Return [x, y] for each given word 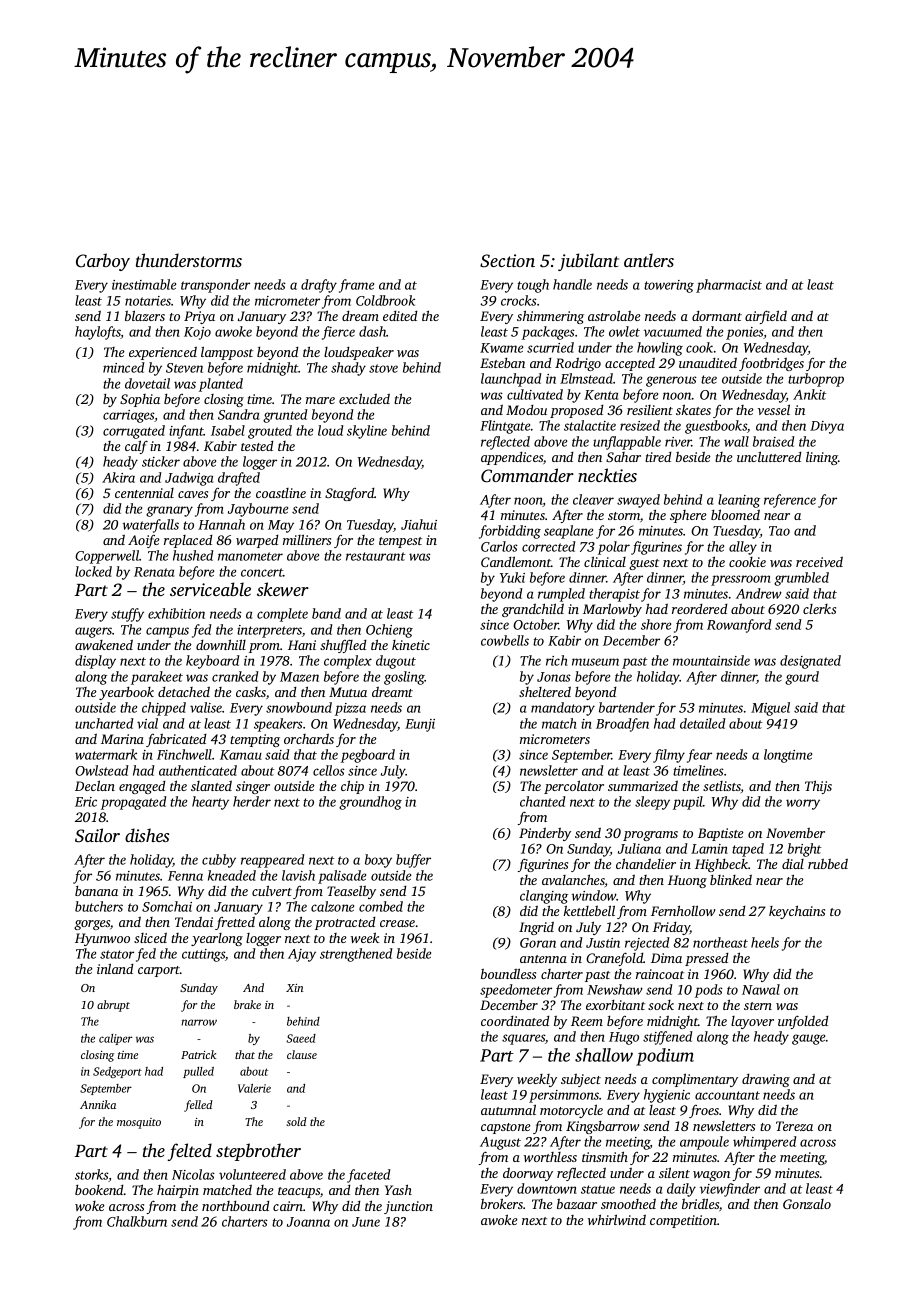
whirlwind [617, 1219]
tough [533, 286]
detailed [703, 723]
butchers [99, 906]
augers [93, 632]
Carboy [103, 262]
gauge [808, 1039]
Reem [587, 1021]
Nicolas [193, 1174]
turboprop [816, 380]
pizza [350, 709]
